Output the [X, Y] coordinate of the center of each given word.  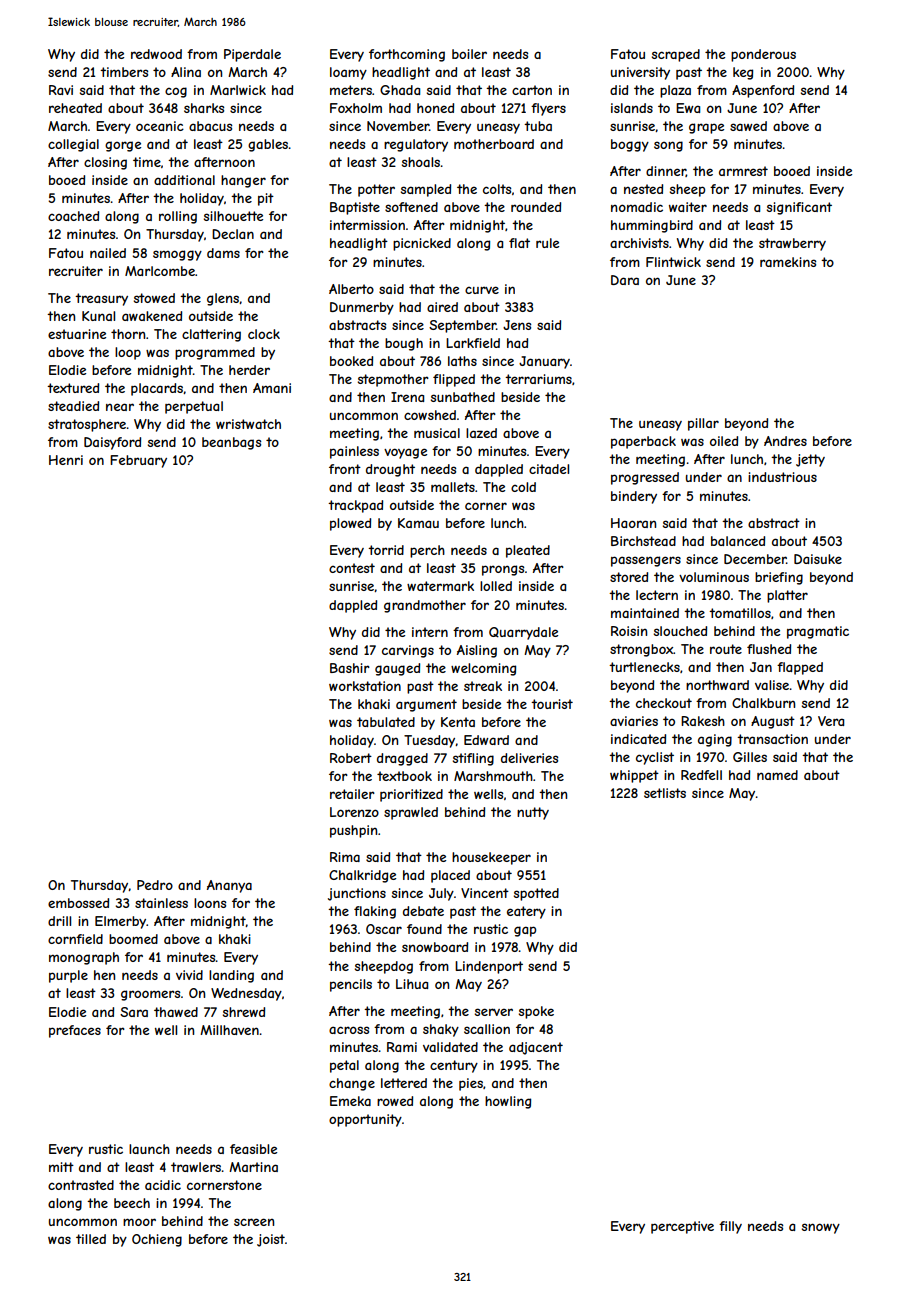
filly [730, 1227]
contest [352, 568]
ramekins [788, 262]
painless [354, 452]
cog [176, 92]
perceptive [682, 1227]
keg [743, 73]
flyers [548, 109]
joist [271, 1240]
